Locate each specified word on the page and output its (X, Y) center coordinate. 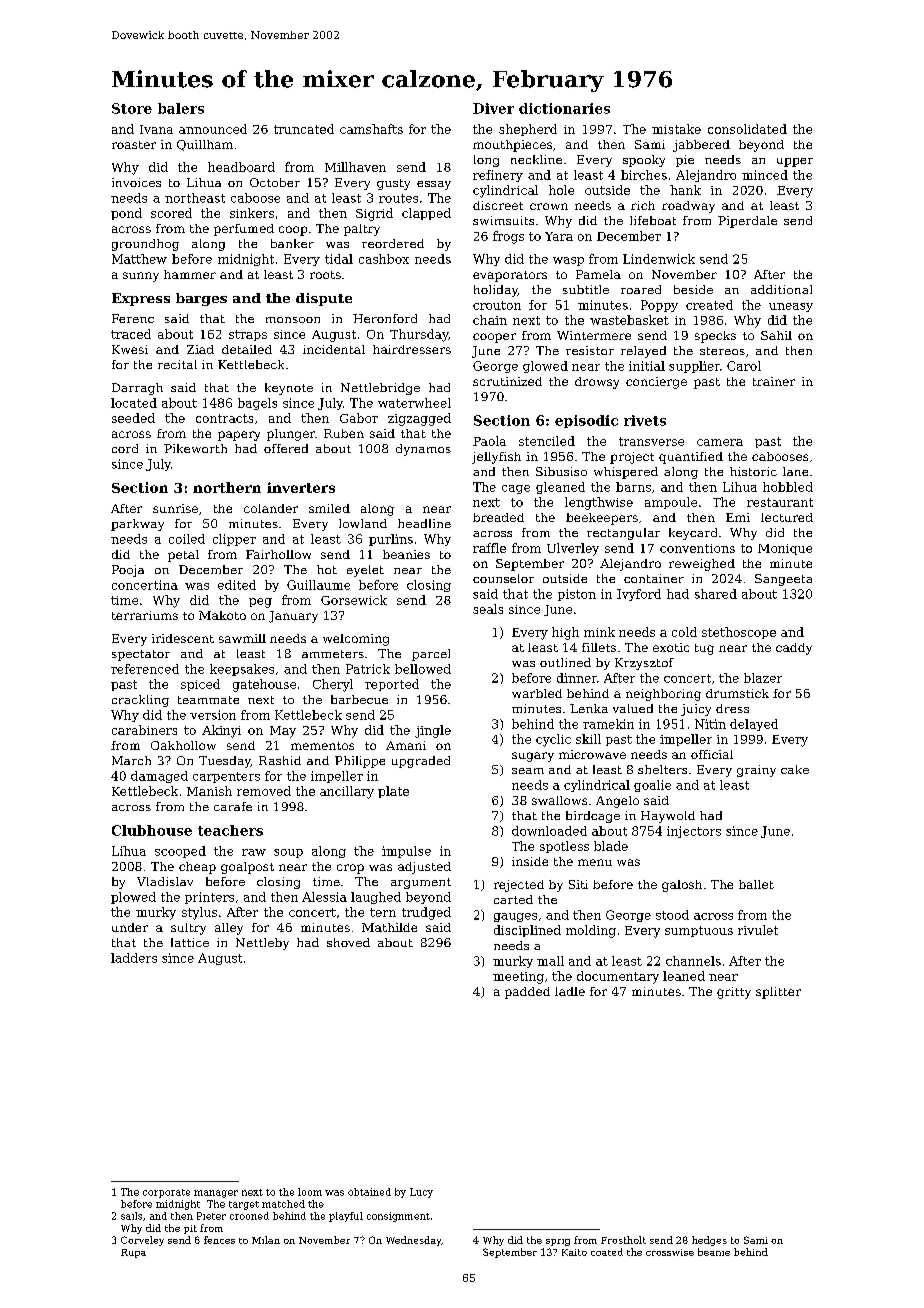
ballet (756, 884)
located (134, 403)
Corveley (142, 1241)
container (654, 578)
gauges (515, 917)
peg (260, 603)
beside (693, 289)
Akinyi (221, 731)
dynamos (423, 450)
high (565, 633)
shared (716, 594)
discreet (498, 205)
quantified (691, 458)
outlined (565, 662)
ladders (134, 958)
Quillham (205, 145)
